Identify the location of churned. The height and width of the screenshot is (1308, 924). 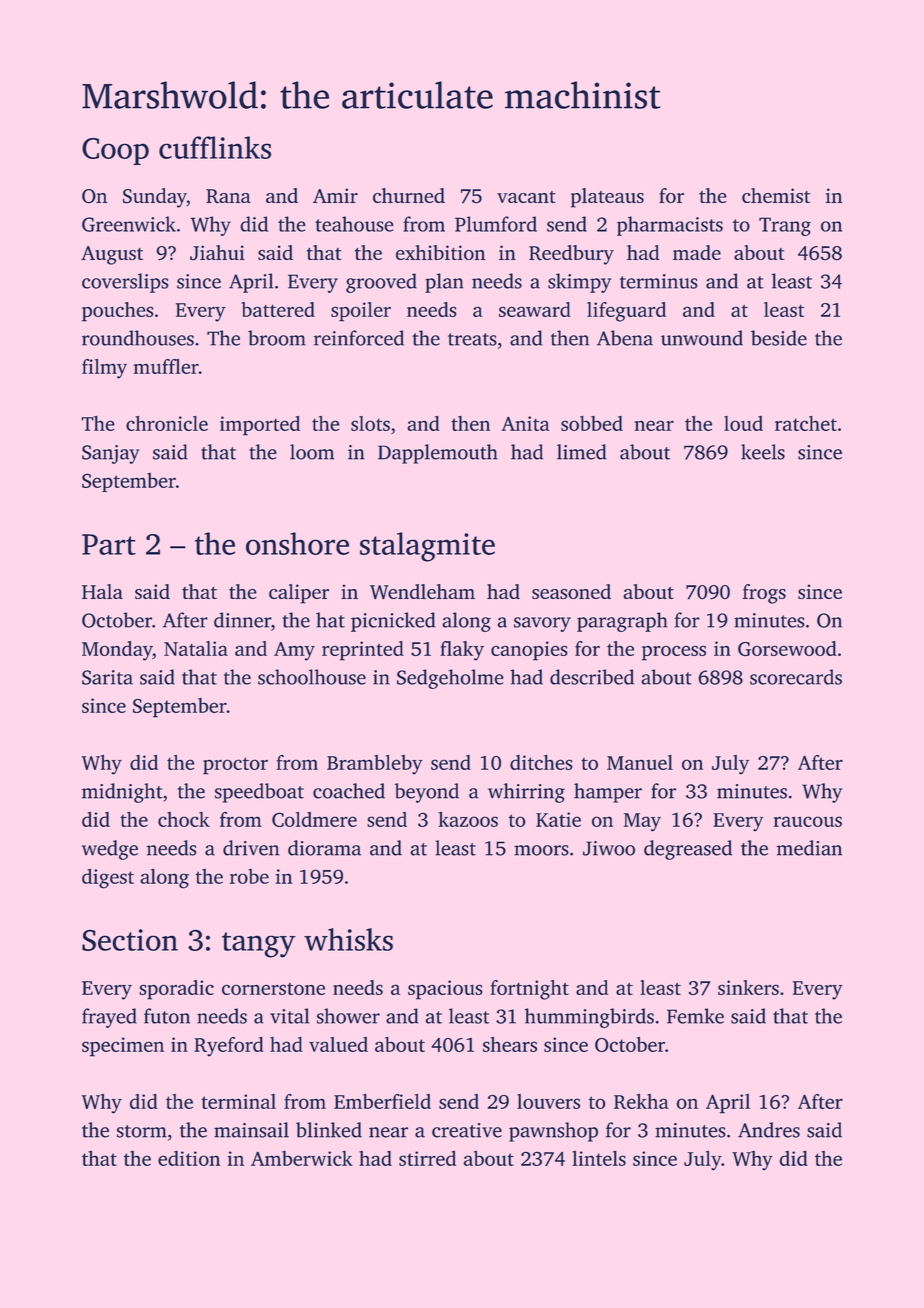
(409, 195).
